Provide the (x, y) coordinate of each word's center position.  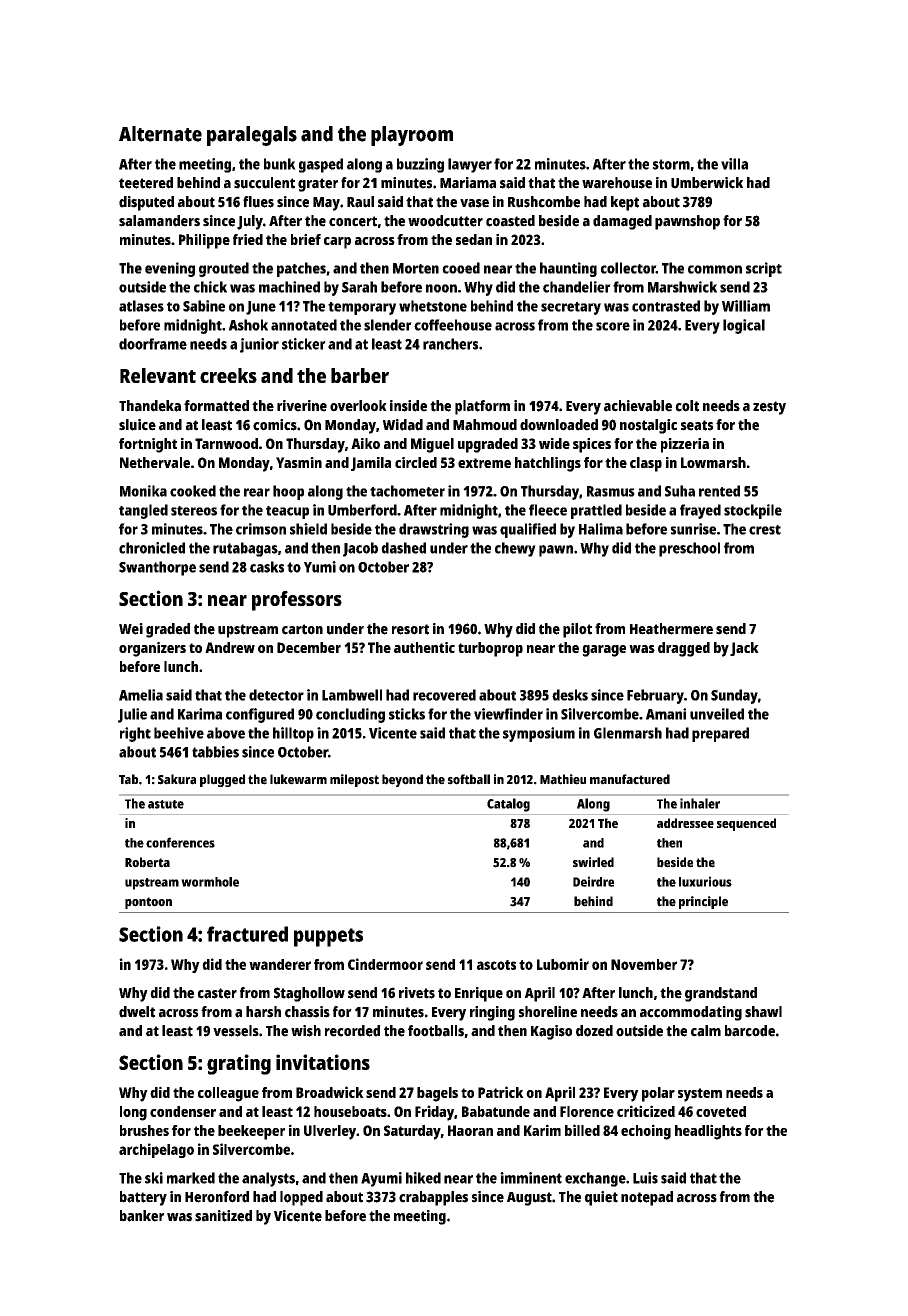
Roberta (147, 862)
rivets (417, 993)
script (764, 269)
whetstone (433, 306)
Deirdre (593, 881)
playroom (412, 136)
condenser (183, 1111)
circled (416, 462)
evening (170, 269)
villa (734, 164)
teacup (287, 512)
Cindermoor (385, 964)
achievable (638, 406)
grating (239, 1064)
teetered (146, 183)
